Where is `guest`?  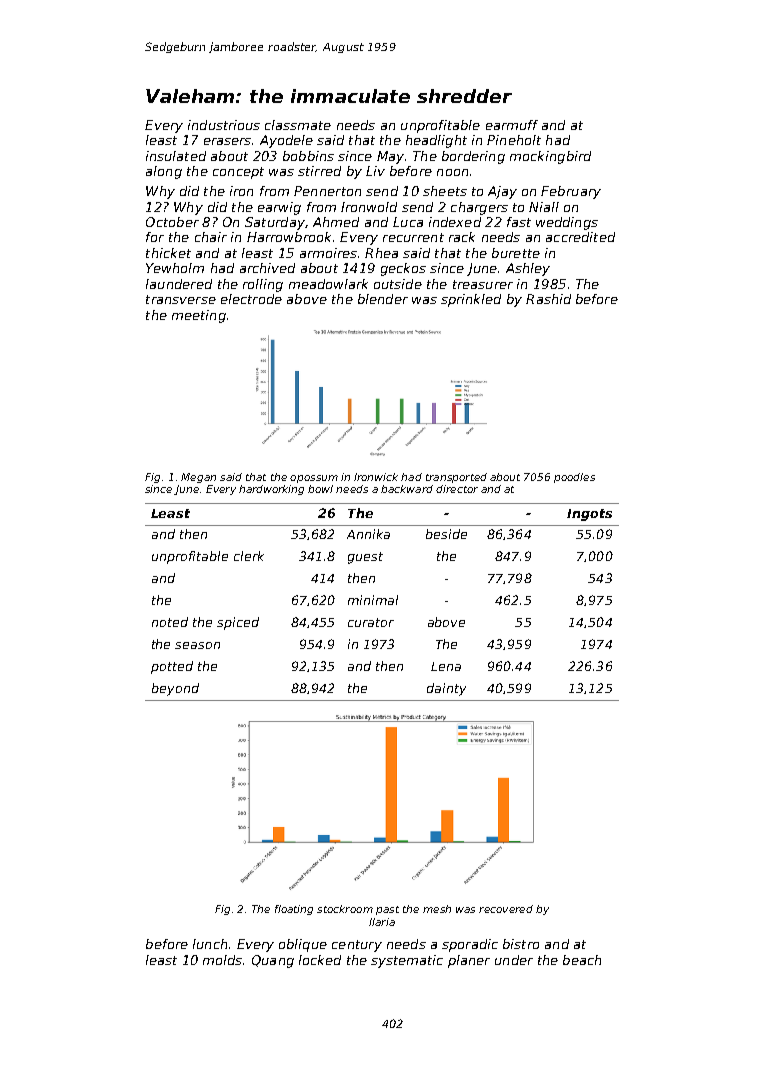 guest is located at coordinates (365, 558).
